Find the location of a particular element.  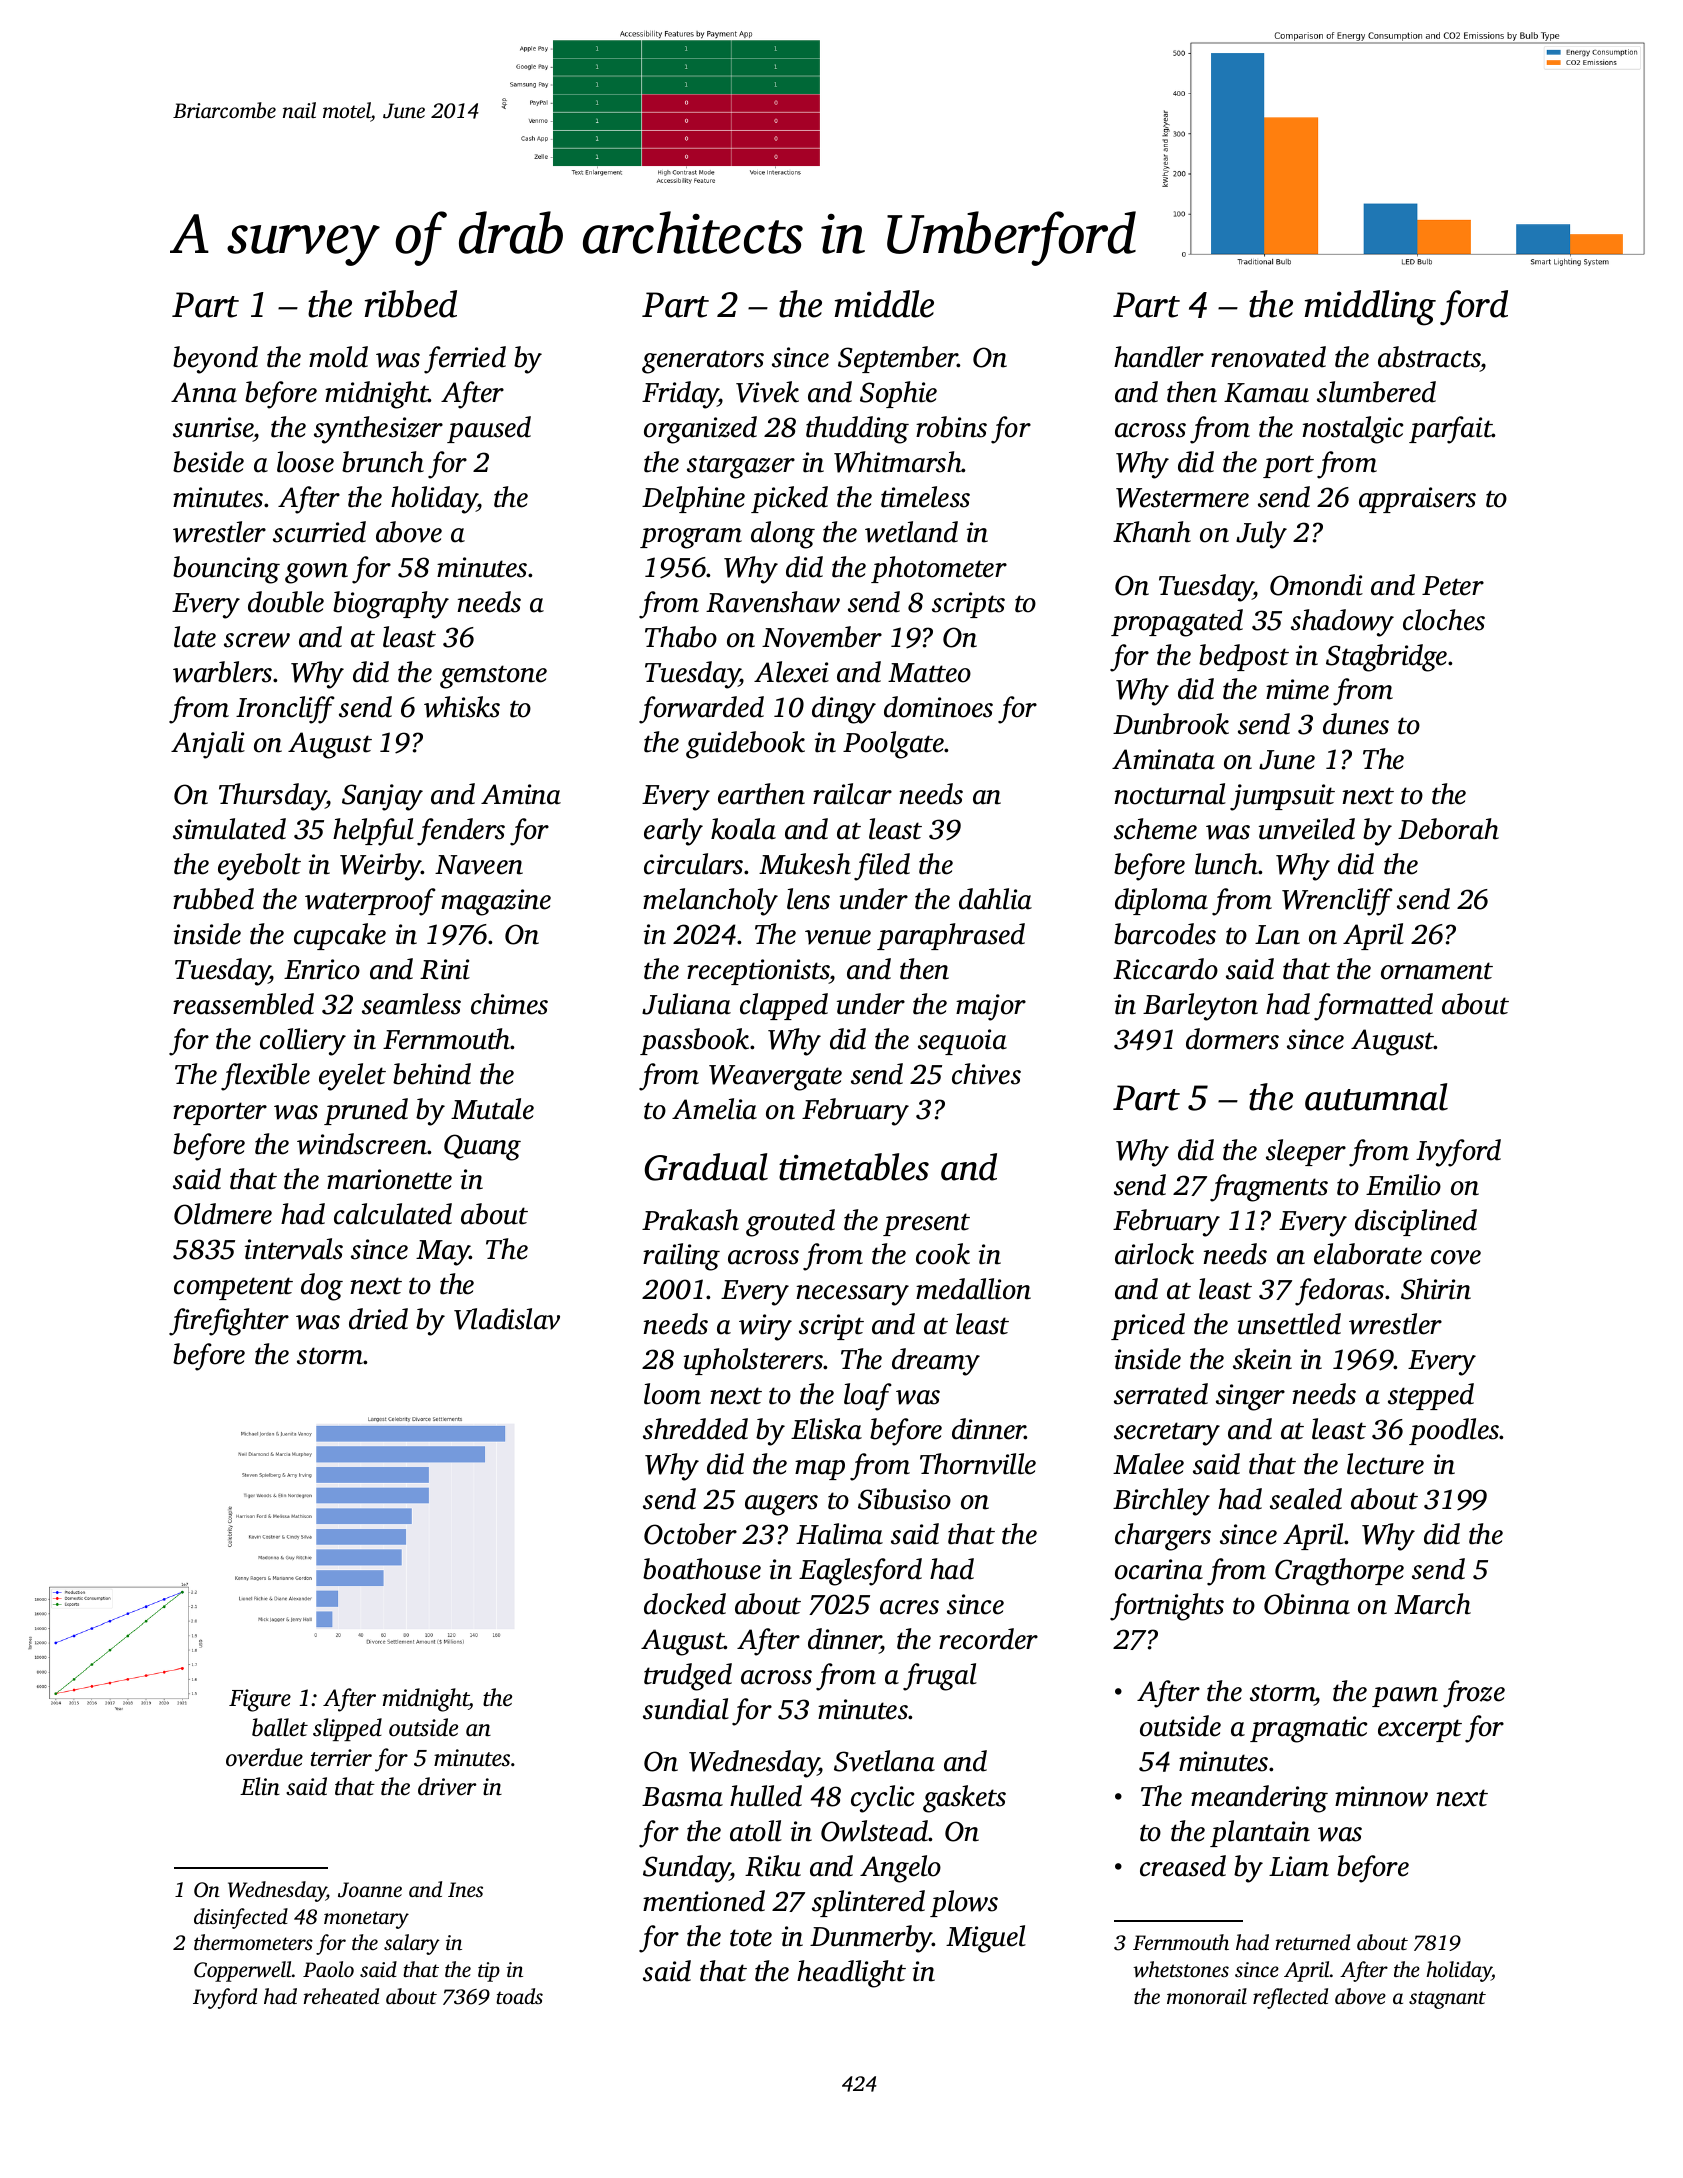

monetary is located at coordinates (366, 1920).
